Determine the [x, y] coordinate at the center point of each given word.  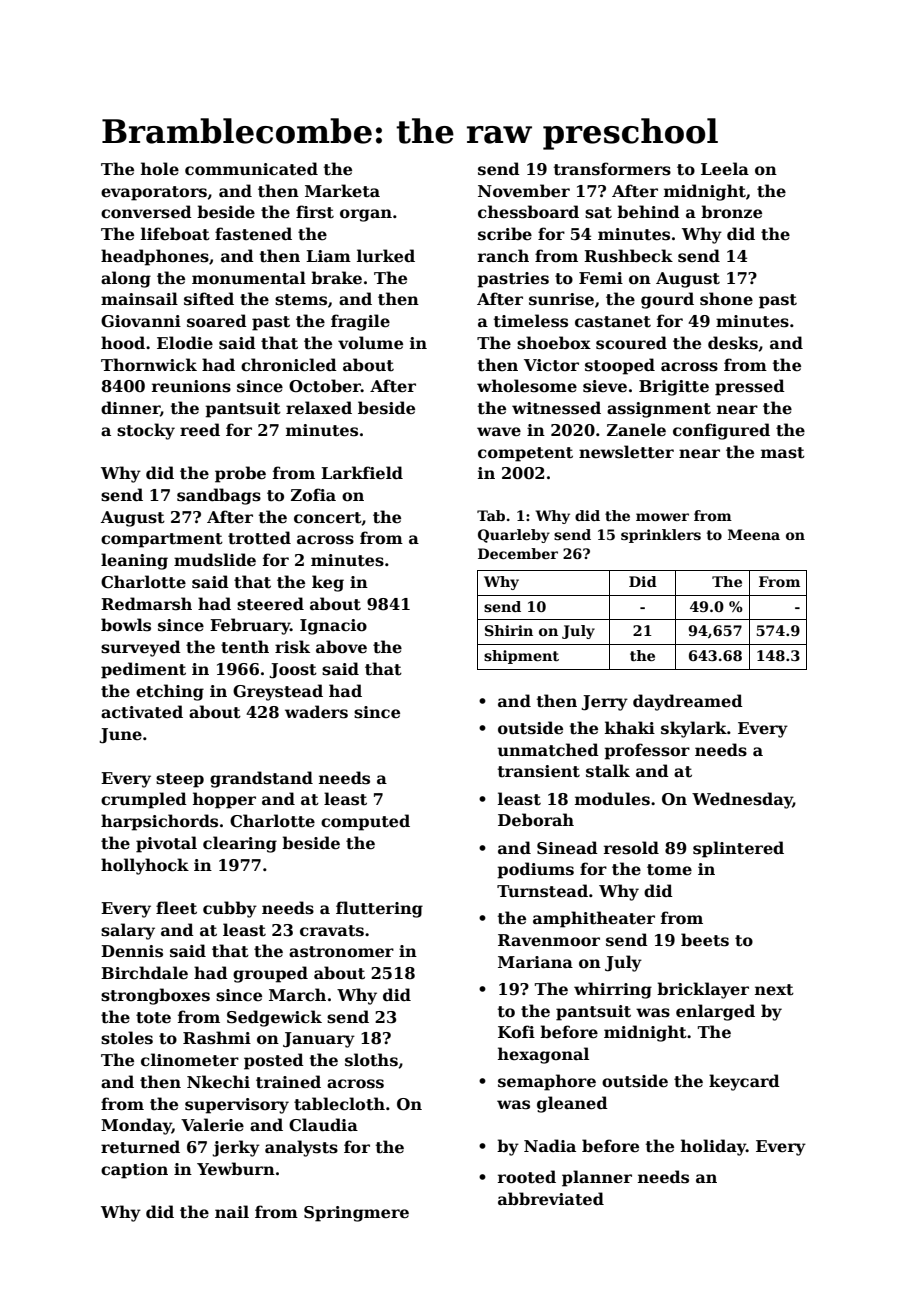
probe [240, 474]
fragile [360, 322]
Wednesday [742, 800]
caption [134, 1171]
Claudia [323, 1125]
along [126, 279]
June [120, 736]
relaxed [319, 408]
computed [365, 822]
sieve [605, 386]
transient [539, 771]
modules [612, 799]
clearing [240, 844]
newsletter [626, 452]
